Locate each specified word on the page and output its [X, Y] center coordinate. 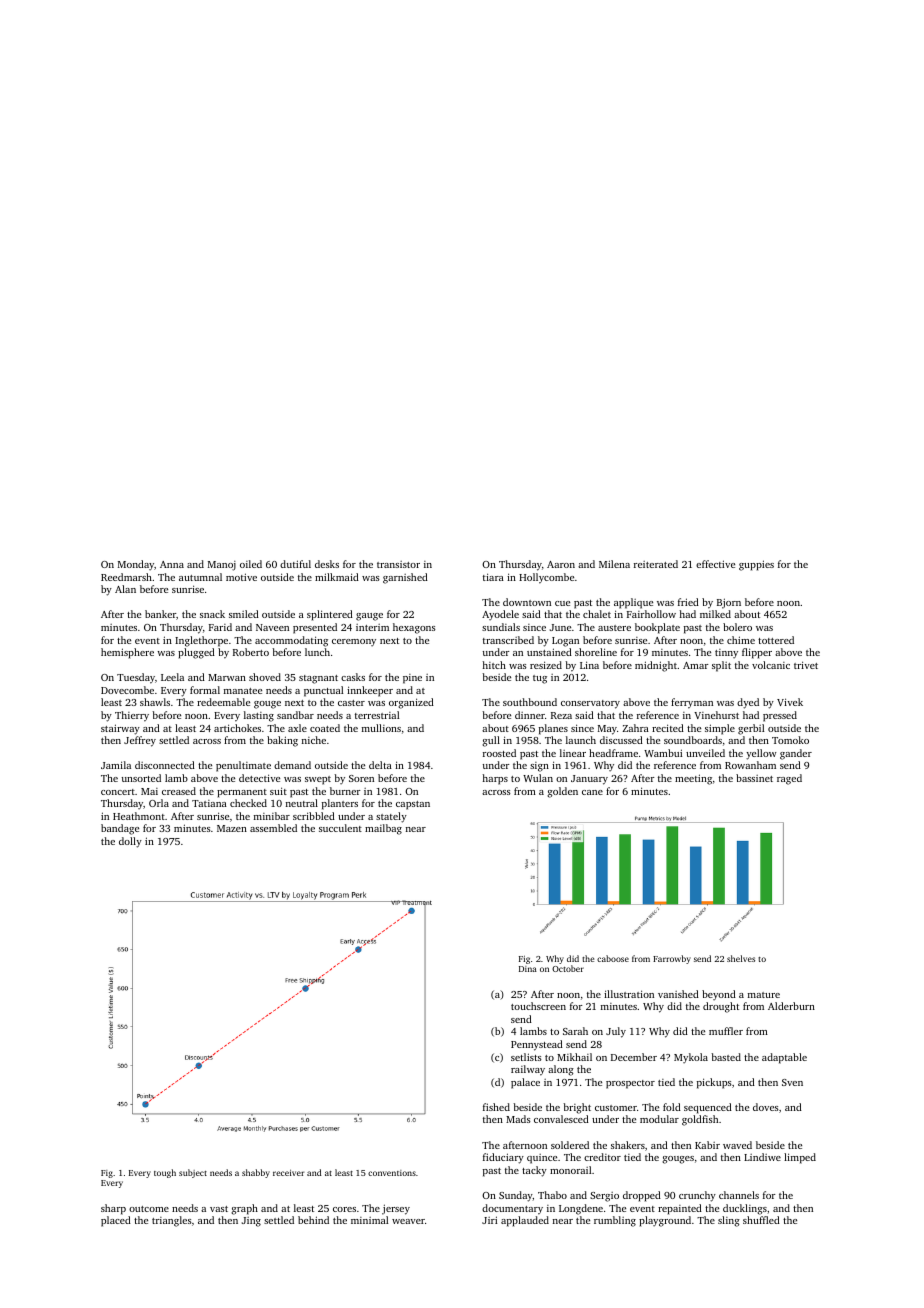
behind [313, 1220]
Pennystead [537, 1045]
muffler [726, 1031]
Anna [172, 564]
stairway [120, 729]
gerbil [751, 729]
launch [581, 740]
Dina [528, 969]
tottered [776, 640]
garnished [405, 578]
